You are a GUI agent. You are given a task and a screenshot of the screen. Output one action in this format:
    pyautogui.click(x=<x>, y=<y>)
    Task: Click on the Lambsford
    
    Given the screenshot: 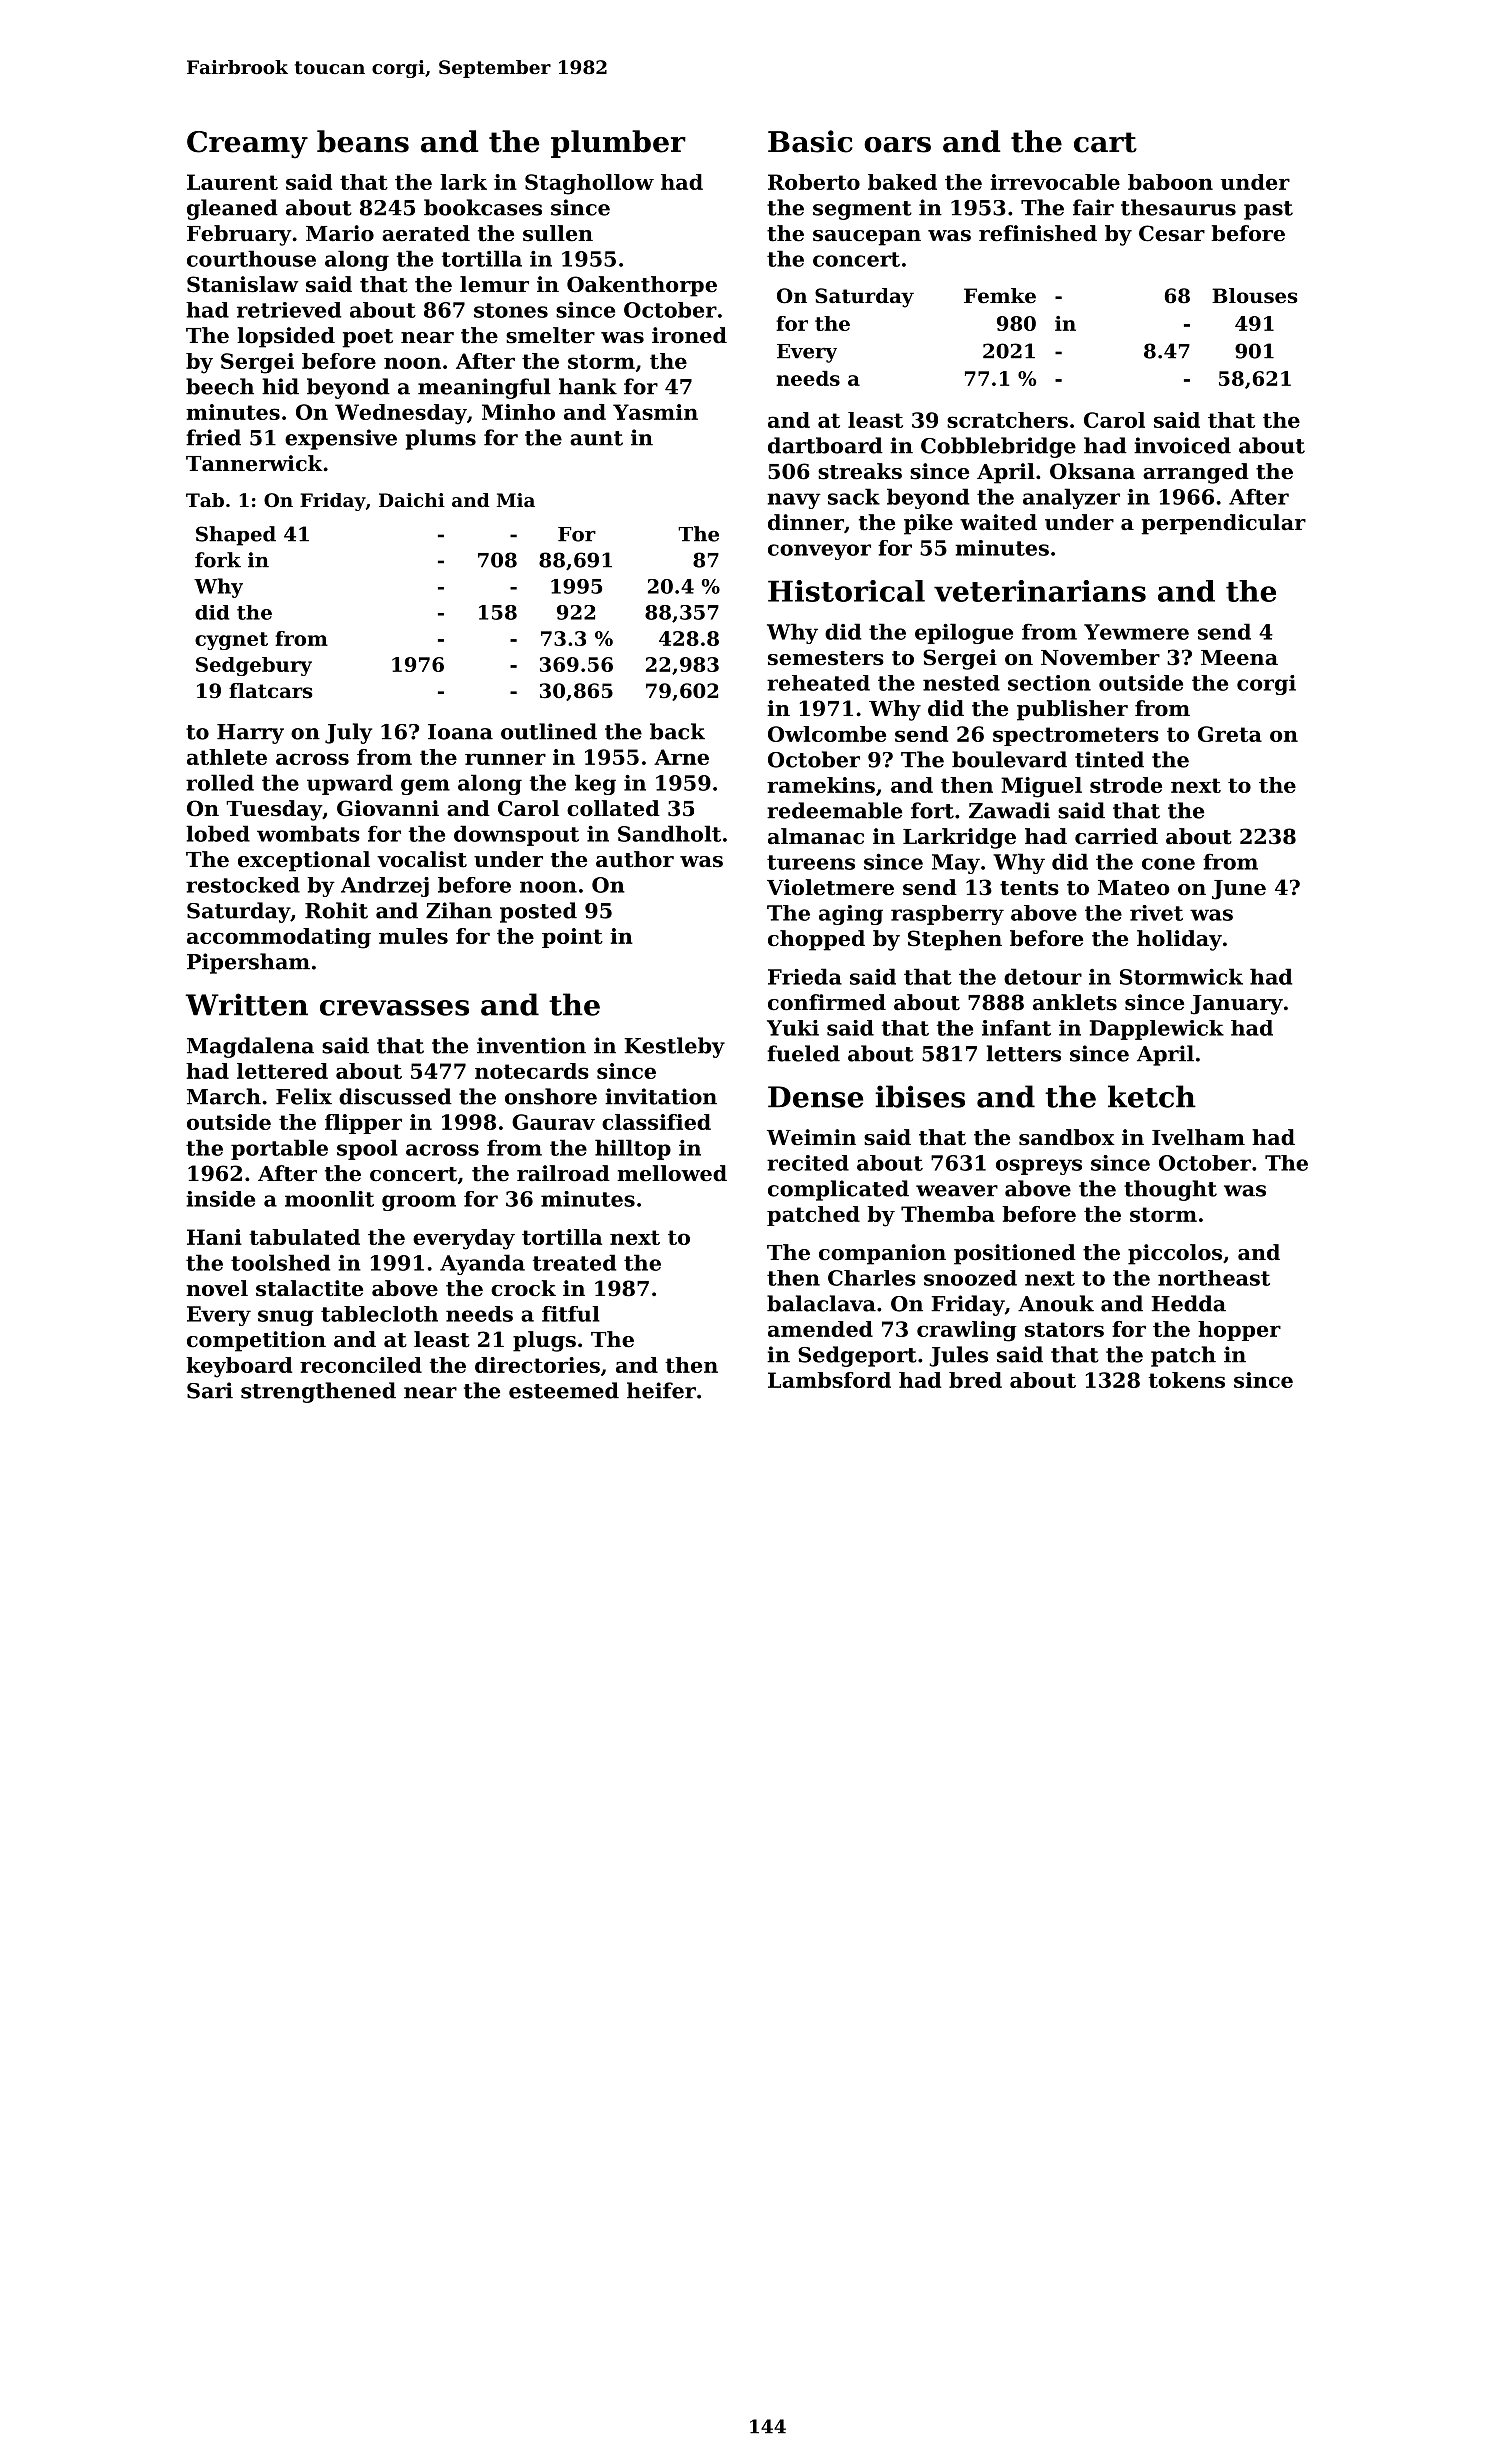 What is the action you would take?
    pyautogui.click(x=829, y=1380)
